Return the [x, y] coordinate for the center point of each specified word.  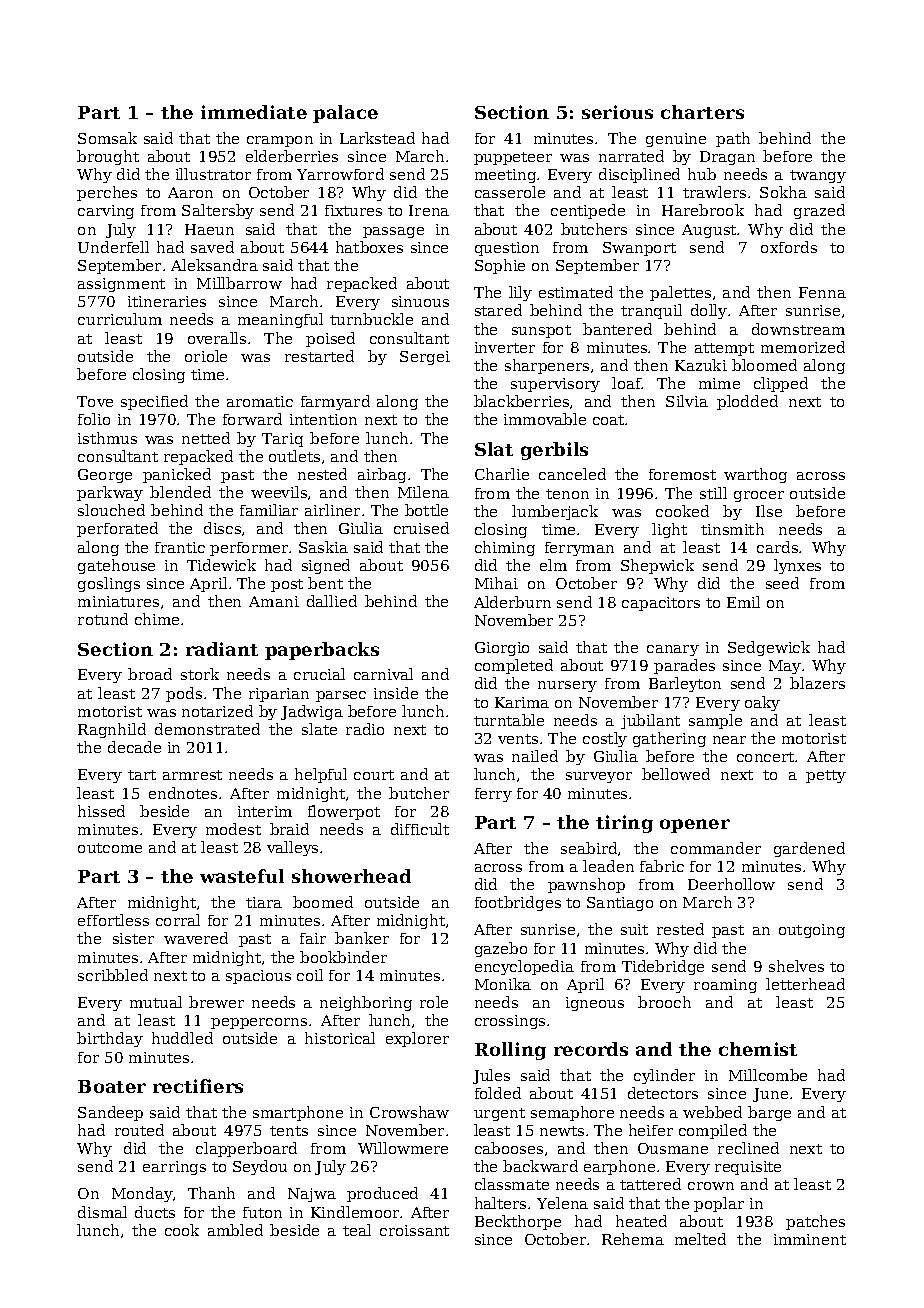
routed [139, 1130]
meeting [505, 176]
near [729, 740]
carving [106, 212]
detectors [663, 1093]
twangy [818, 176]
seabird [589, 848]
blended [180, 492]
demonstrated [207, 729]
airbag [382, 475]
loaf [627, 383]
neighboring [366, 1003]
